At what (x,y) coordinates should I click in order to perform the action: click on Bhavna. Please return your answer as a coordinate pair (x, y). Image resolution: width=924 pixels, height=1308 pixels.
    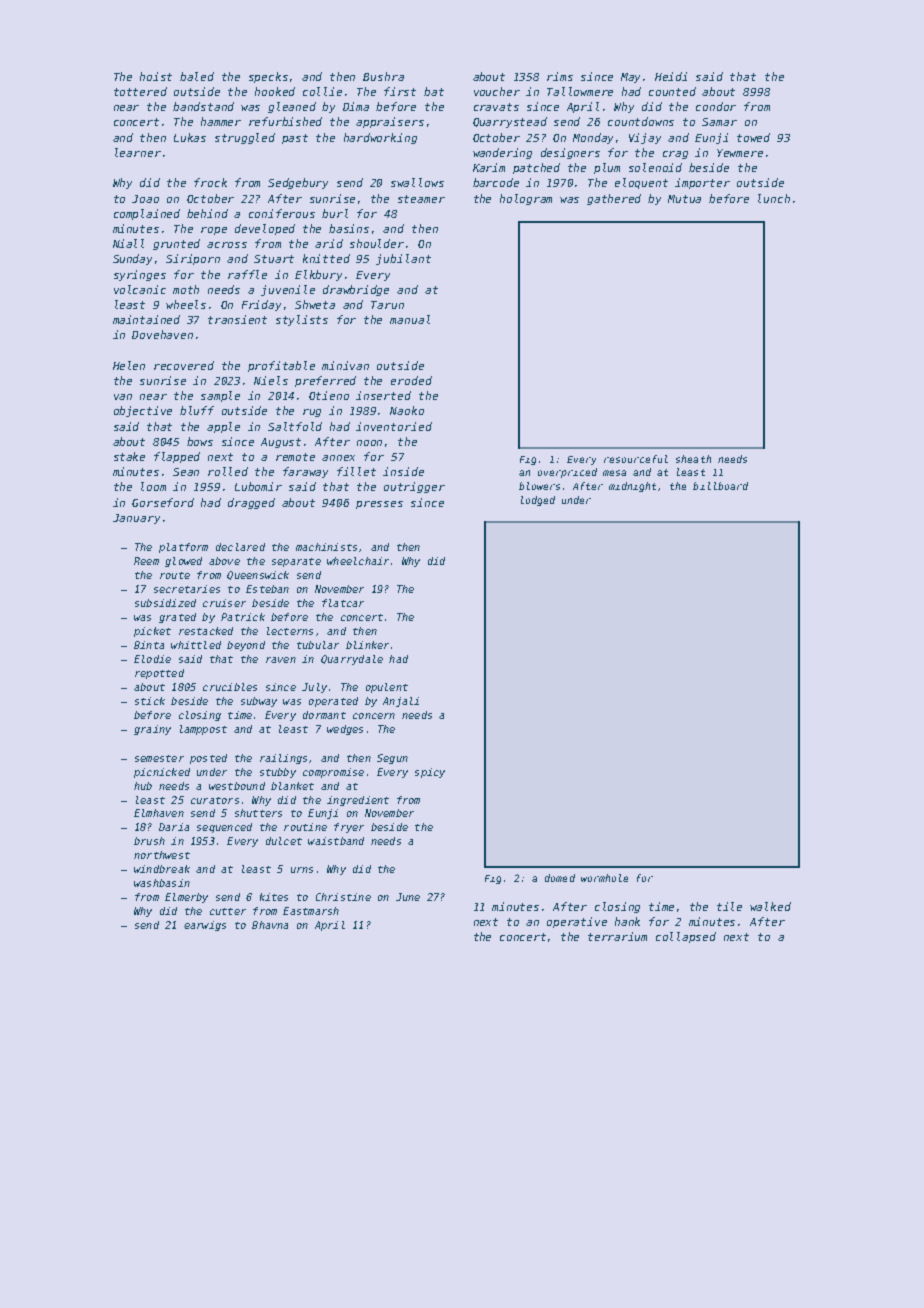
    Looking at the image, I should click on (270, 925).
